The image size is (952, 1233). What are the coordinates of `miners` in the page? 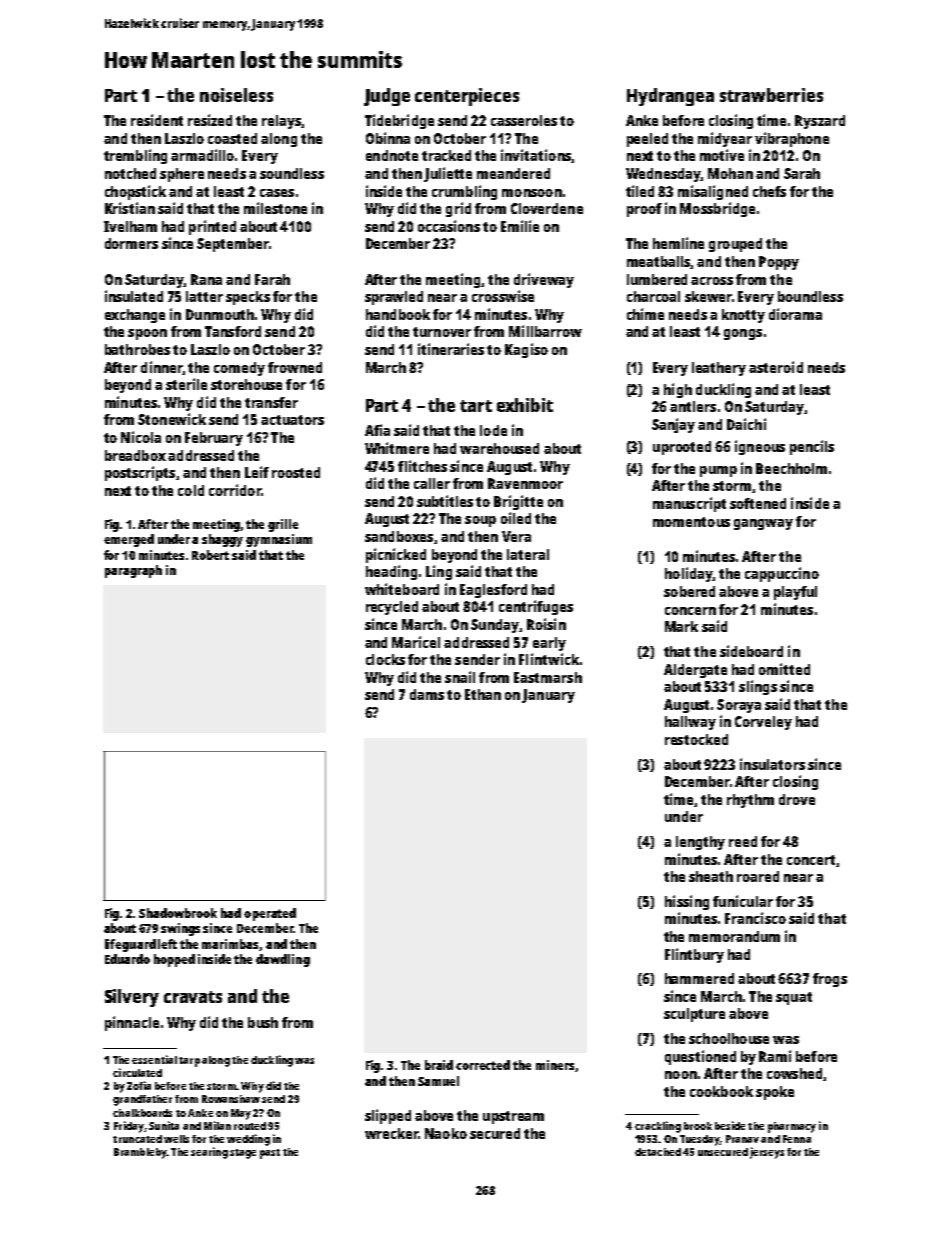 It's located at (555, 1065).
